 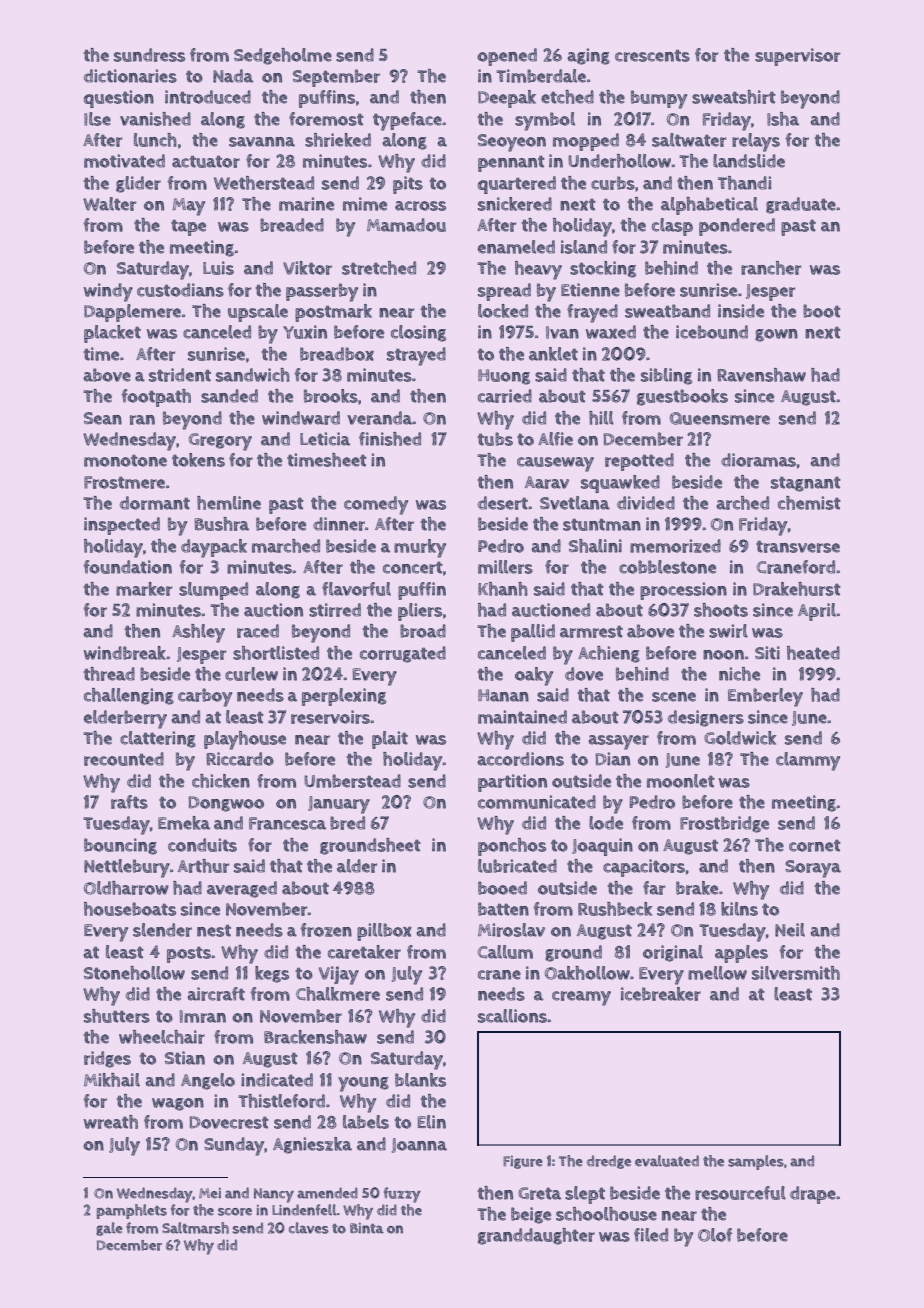 I want to click on monotone, so click(x=125, y=460).
